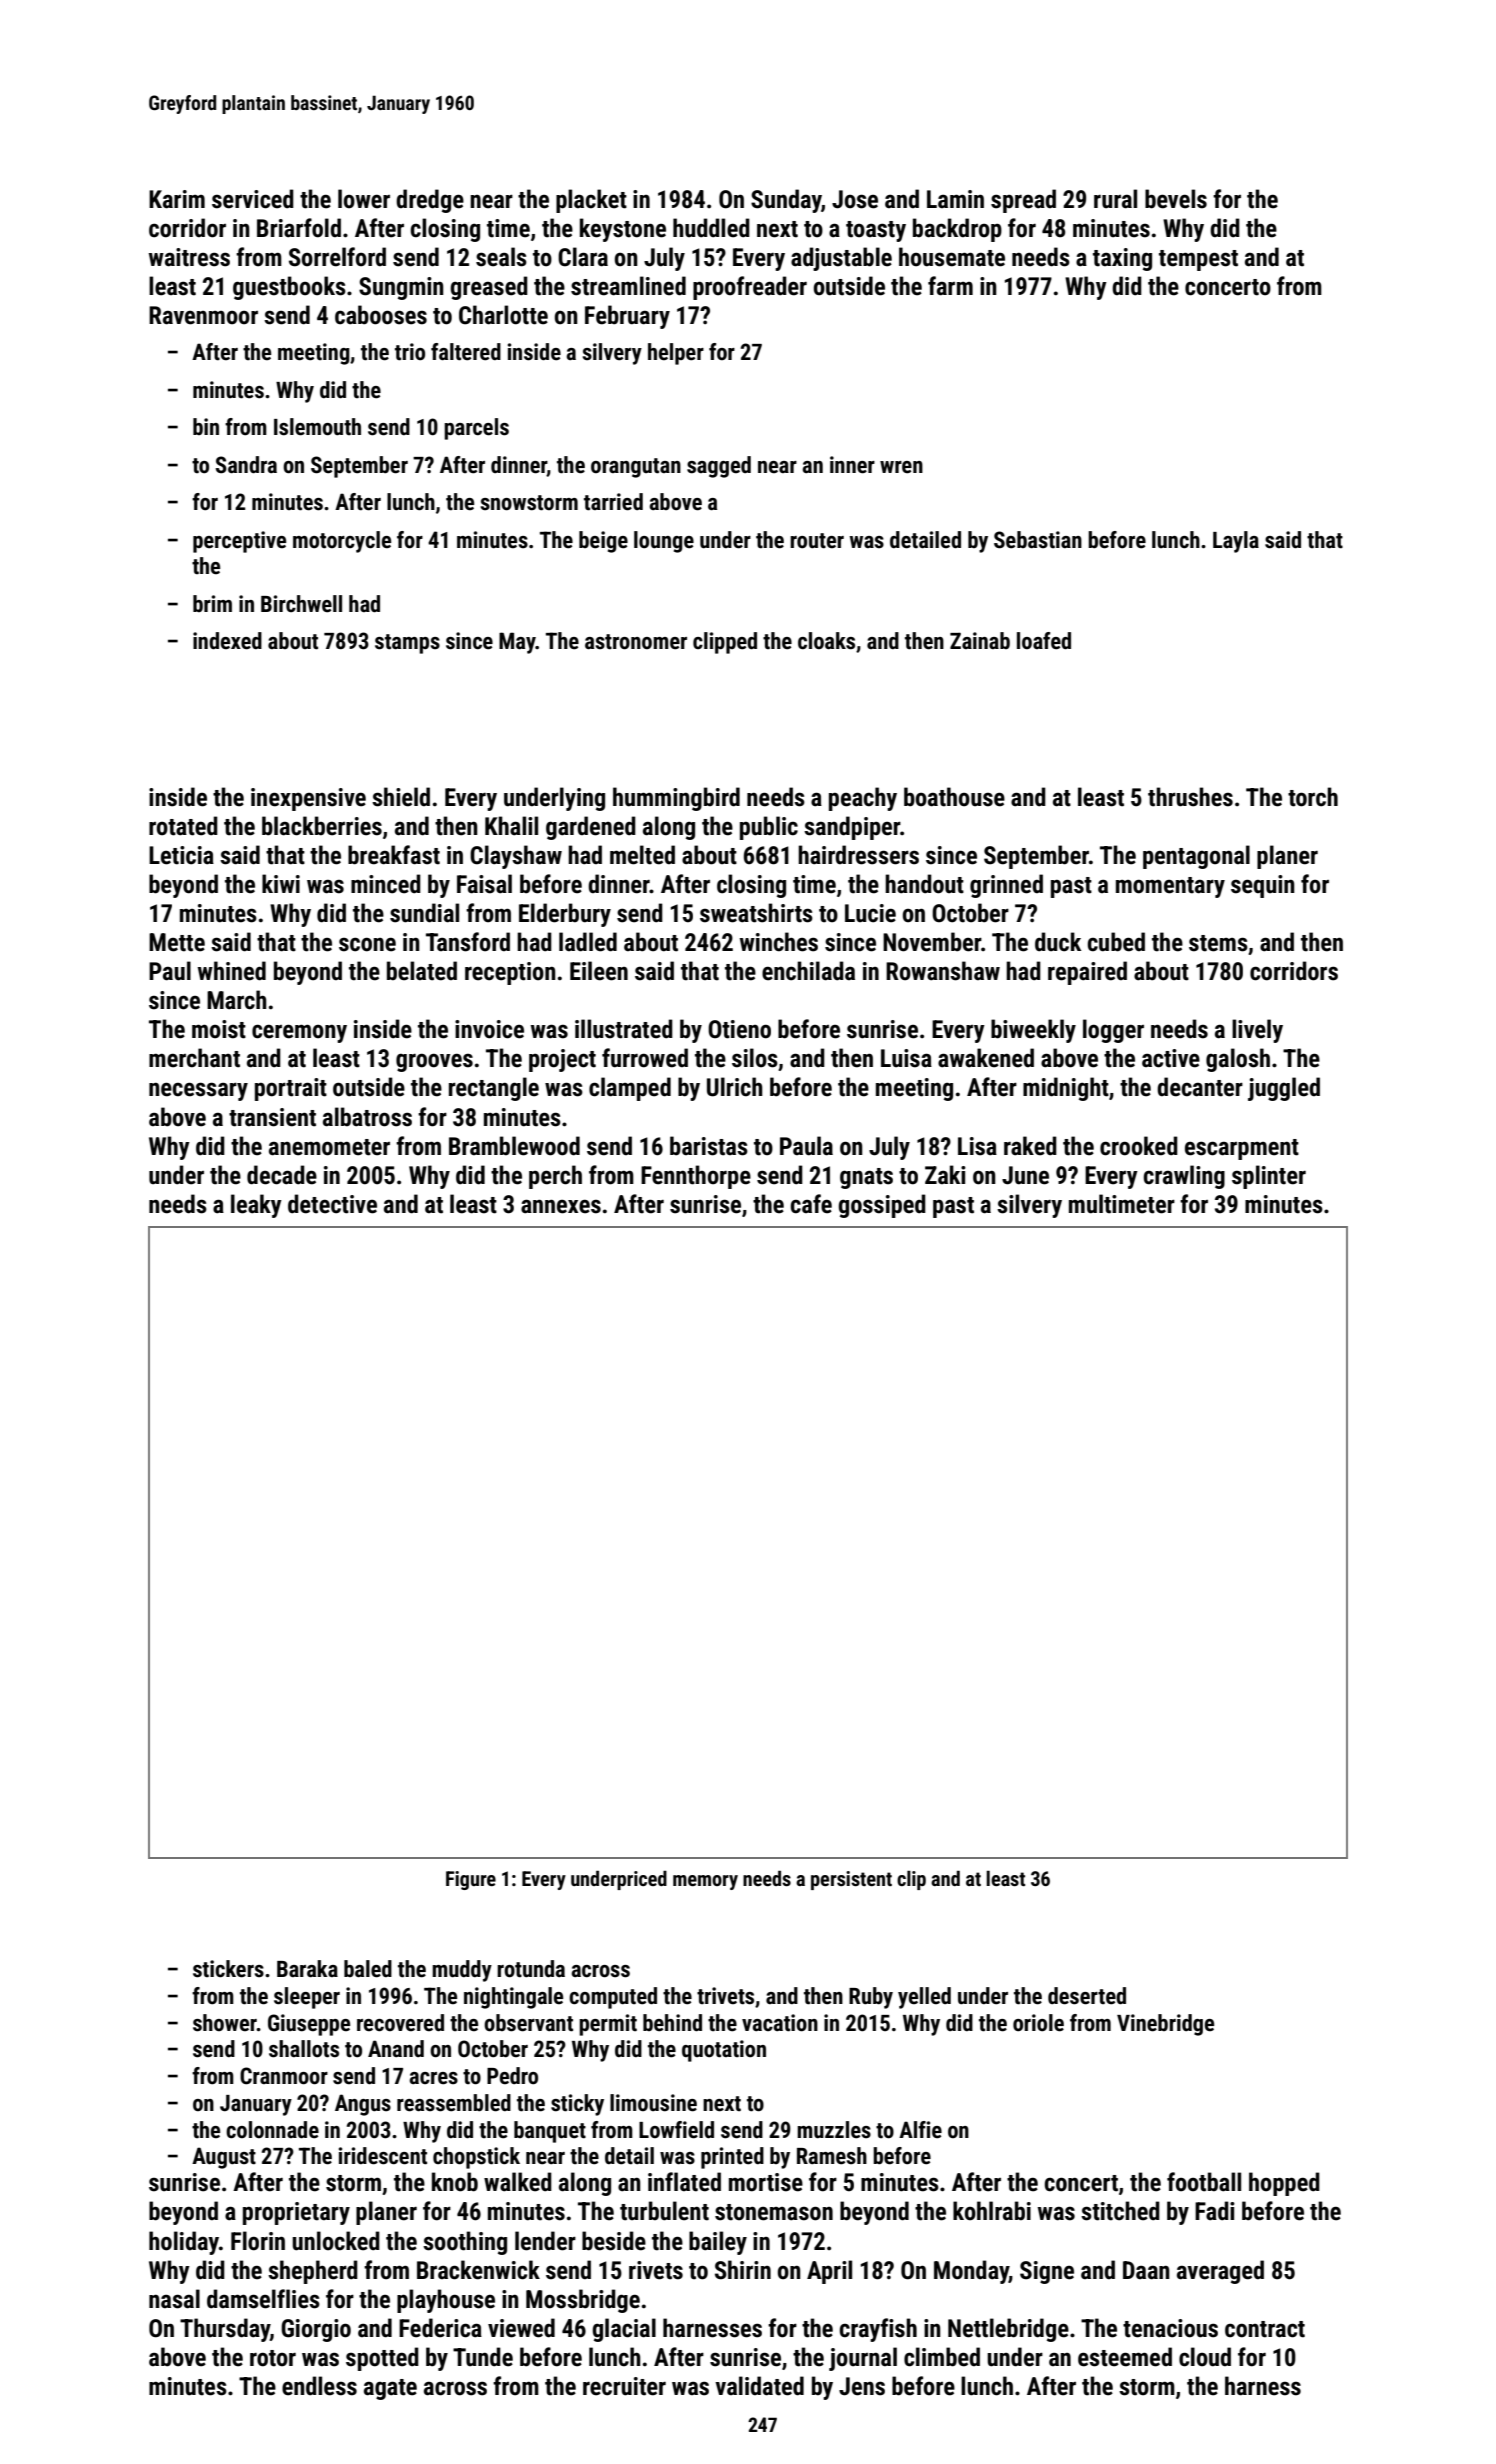 The image size is (1496, 2464). What do you see at coordinates (364, 199) in the image?
I see `lower` at bounding box center [364, 199].
